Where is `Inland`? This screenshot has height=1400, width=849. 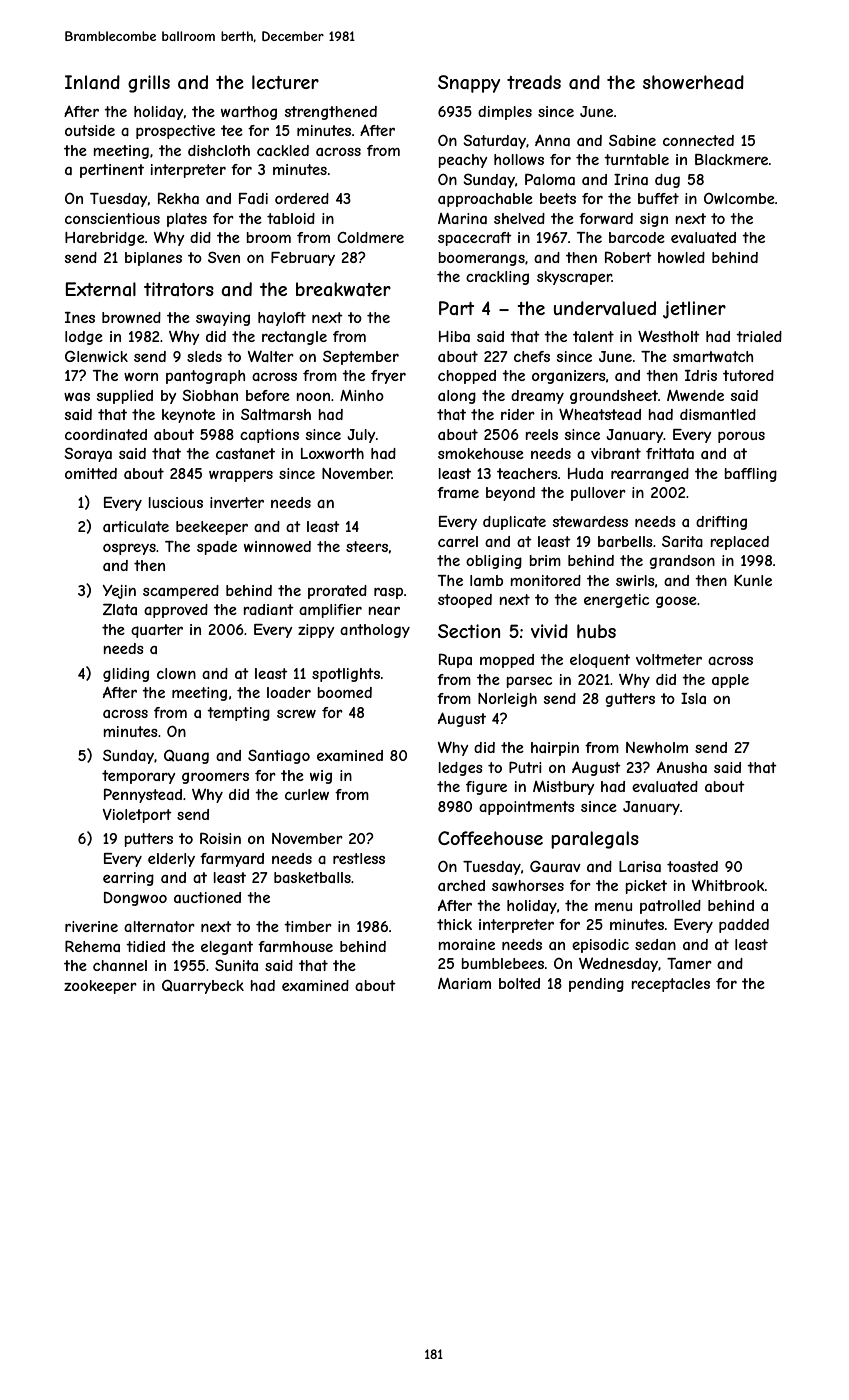
Inland is located at coordinates (92, 82).
